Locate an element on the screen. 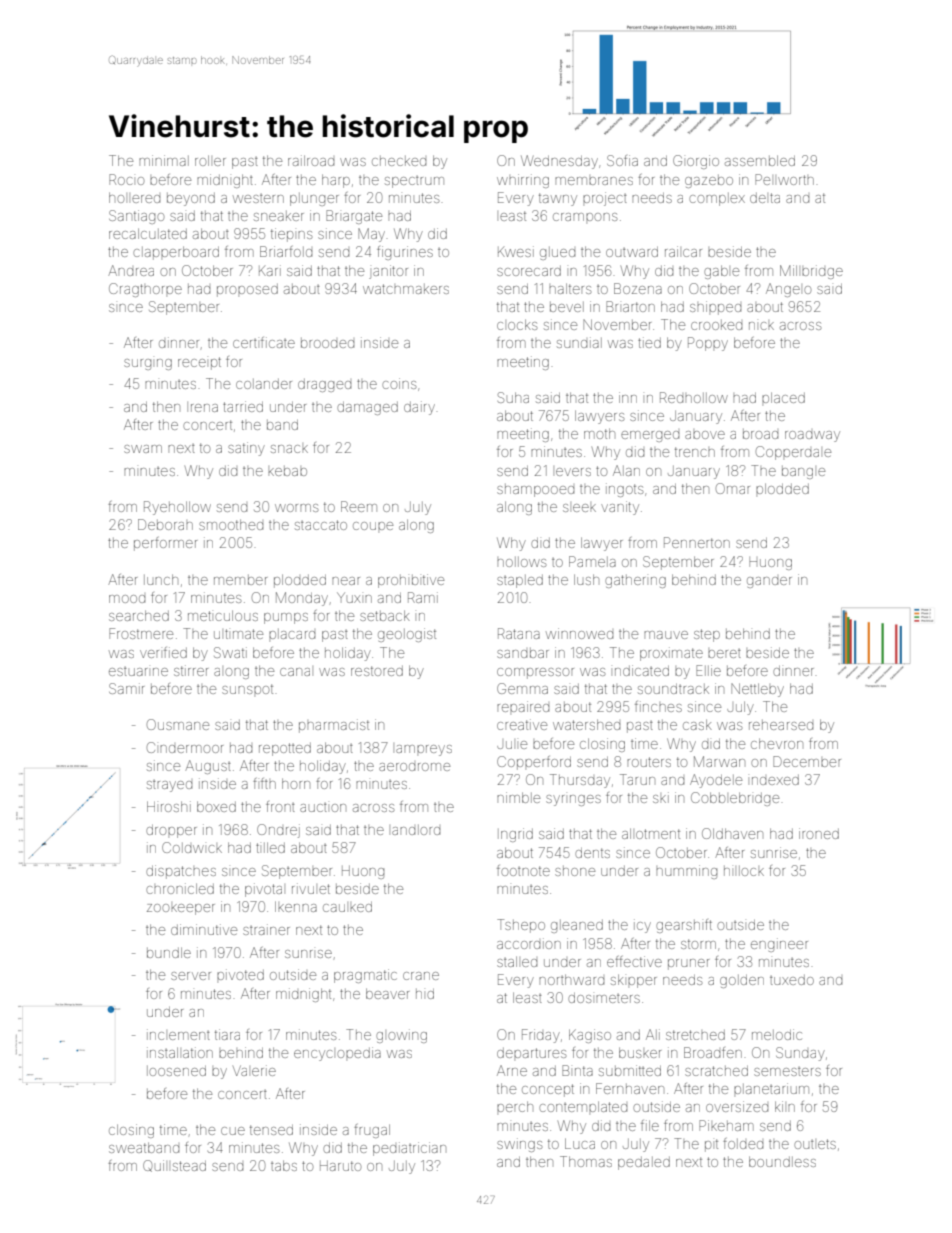 The height and width of the screenshot is (1233, 952). clapperboard is located at coordinates (176, 253).
